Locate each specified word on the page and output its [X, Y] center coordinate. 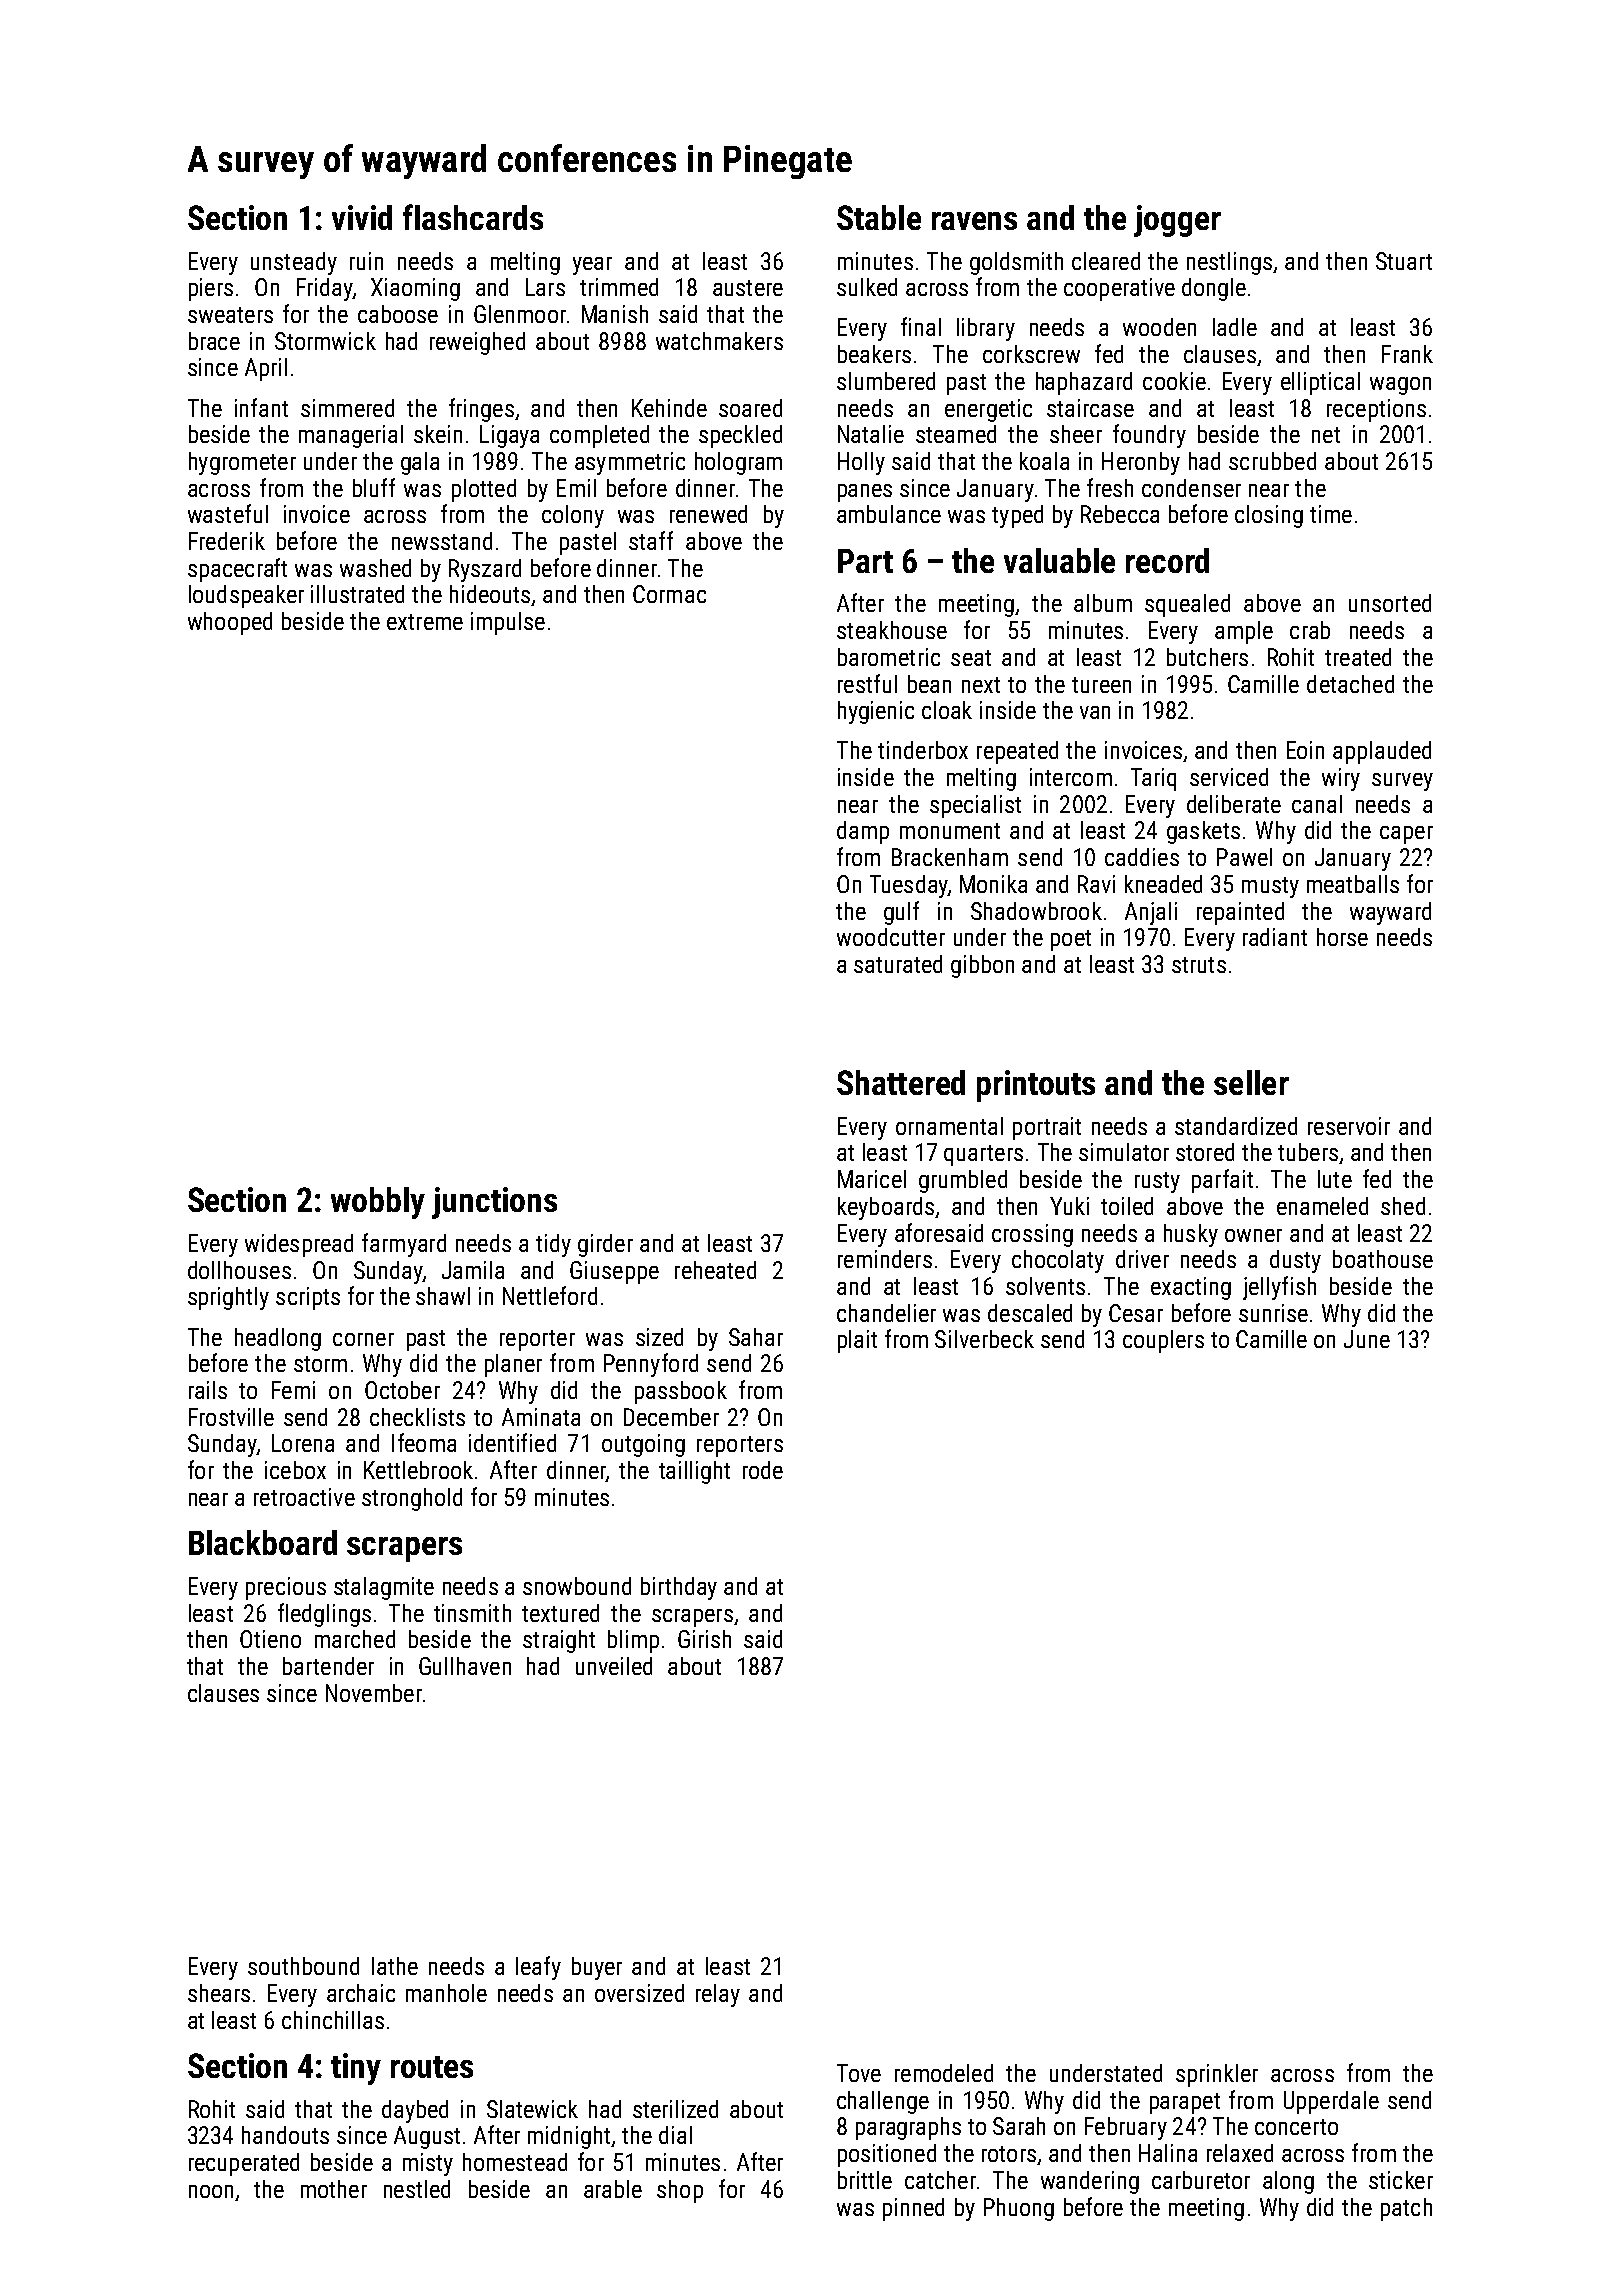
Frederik [227, 541]
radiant [1275, 937]
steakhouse [892, 630]
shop [680, 2191]
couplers [1163, 1341]
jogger [1177, 221]
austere [748, 288]
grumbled [963, 1181]
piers [211, 289]
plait [857, 1341]
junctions [494, 1203]
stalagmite [384, 1588]
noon [211, 2191]
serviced [1229, 777]
